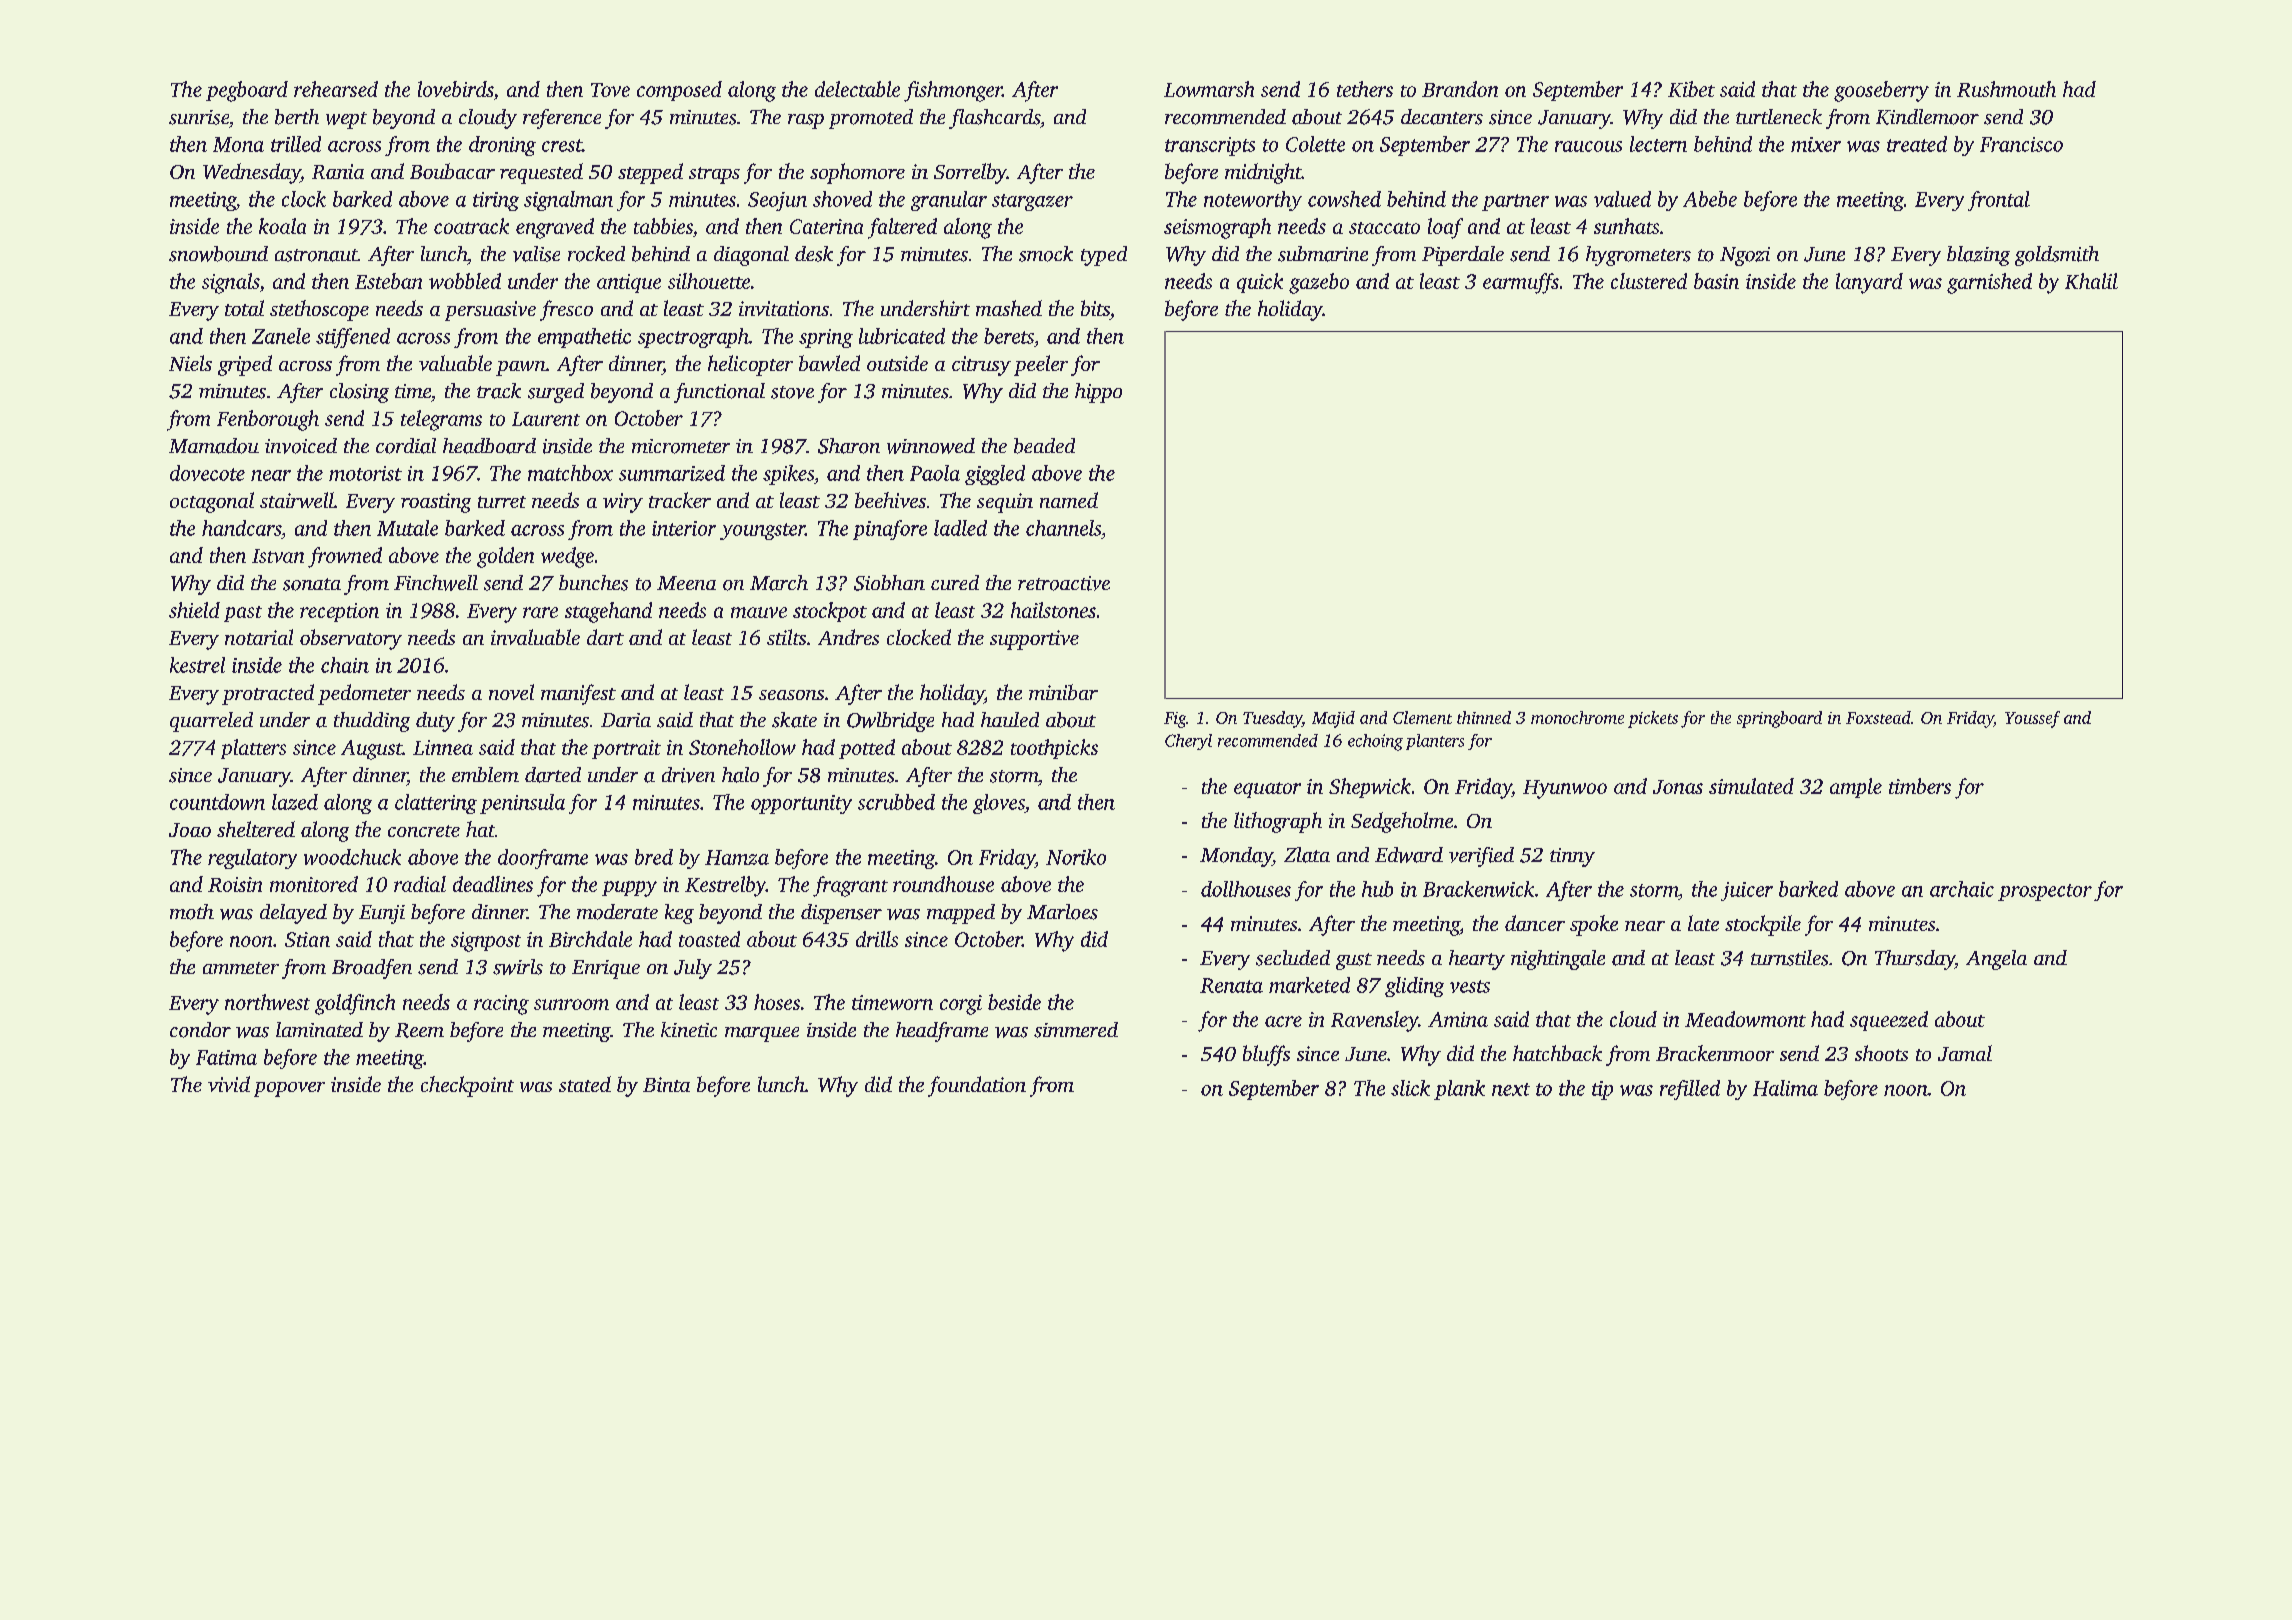 The height and width of the page is (1620, 2292). I want to click on clustered, so click(1649, 281).
